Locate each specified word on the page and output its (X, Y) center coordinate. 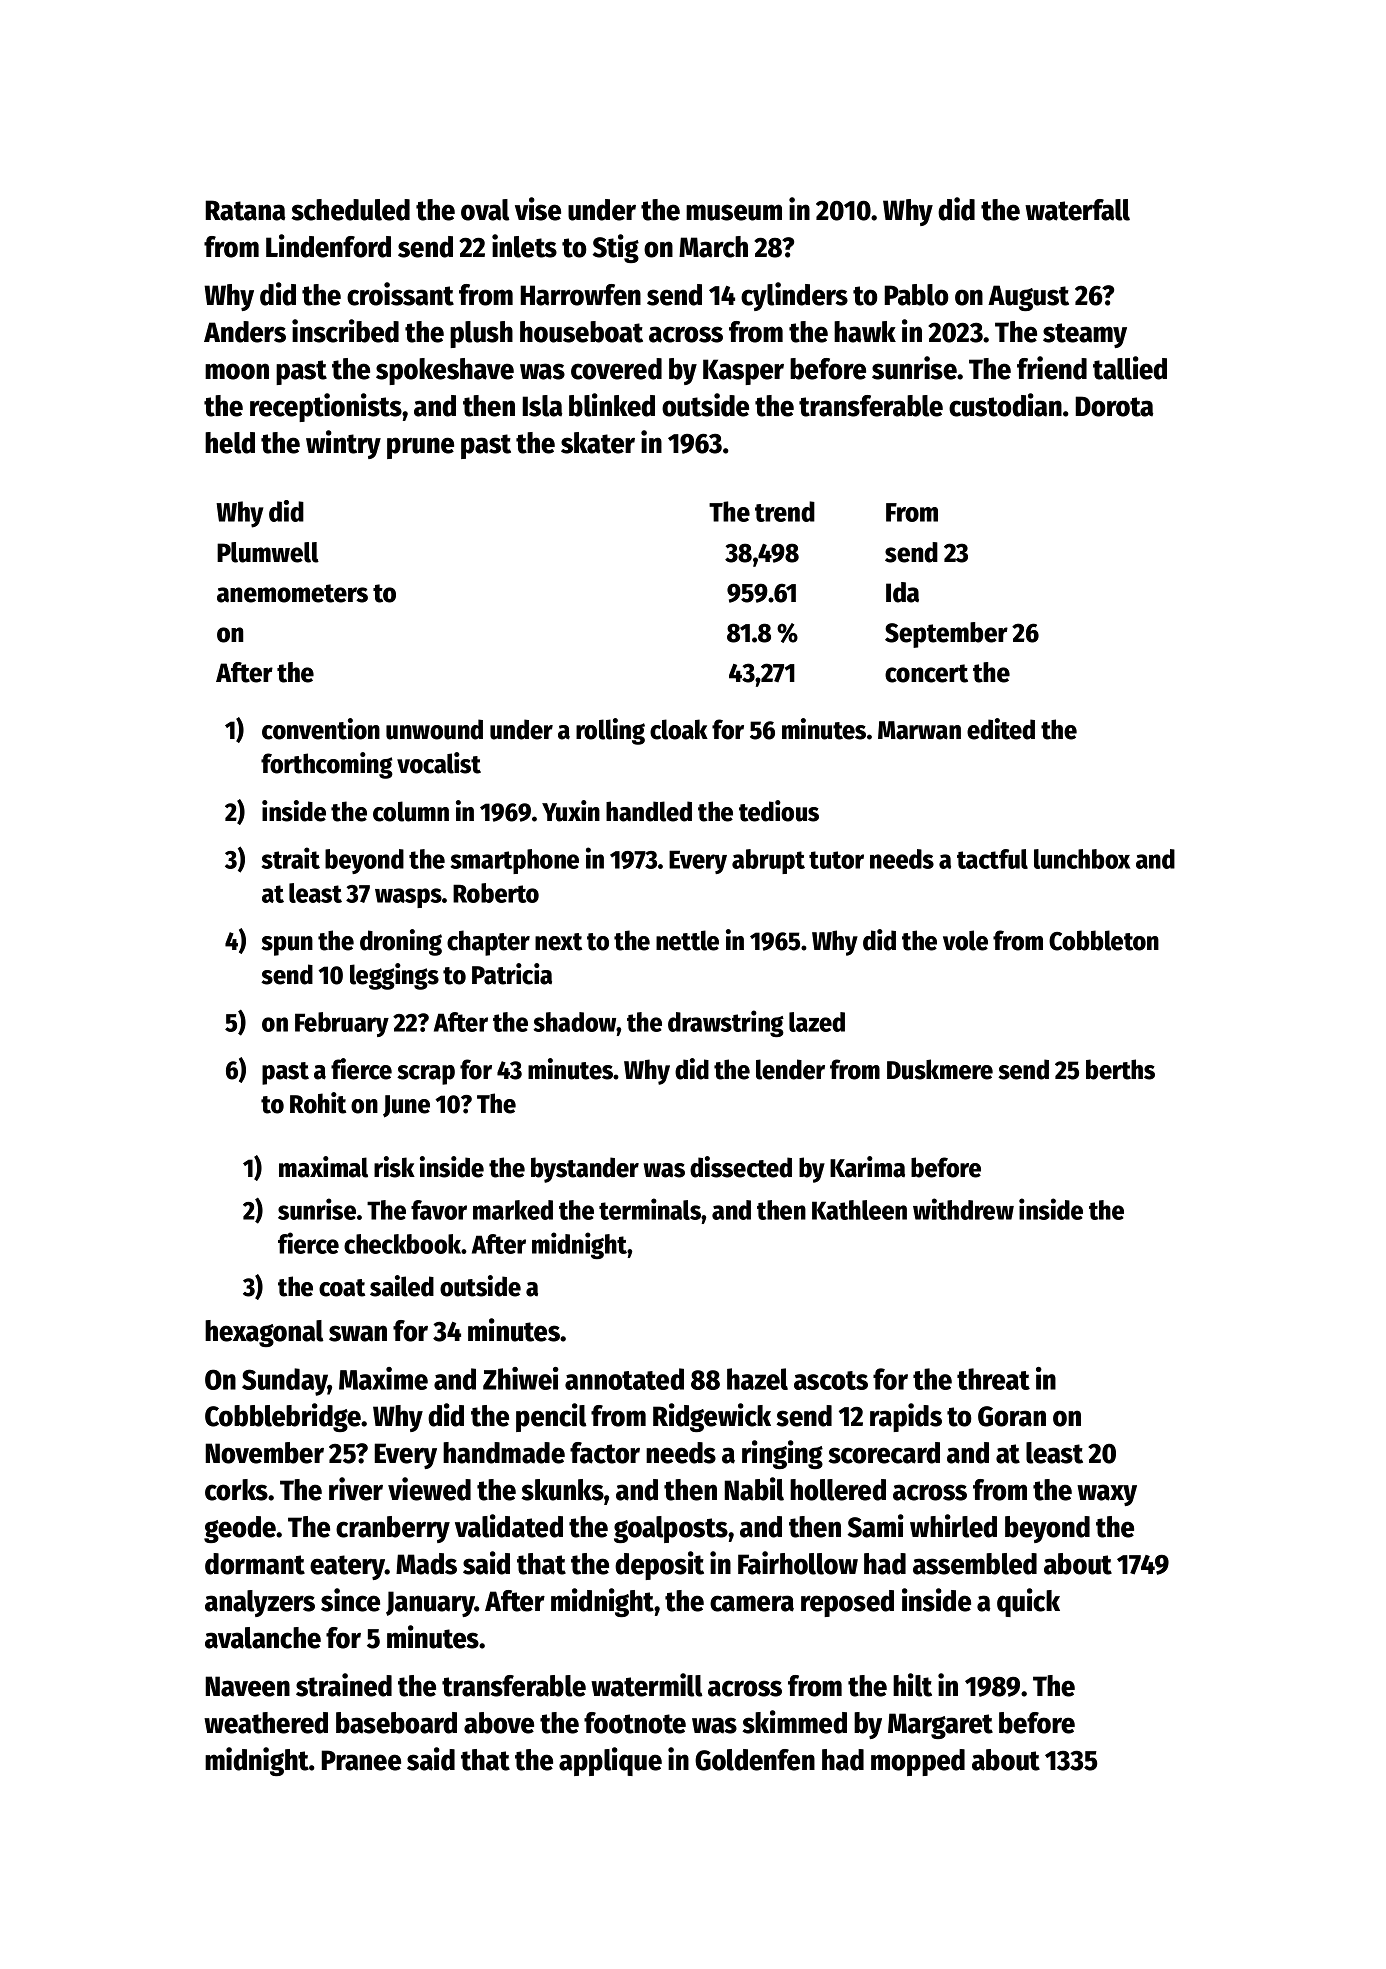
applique (610, 1761)
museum (734, 212)
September (946, 635)
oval (485, 210)
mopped (918, 1762)
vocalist (439, 763)
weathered (266, 1723)
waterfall (1077, 210)
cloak (679, 729)
